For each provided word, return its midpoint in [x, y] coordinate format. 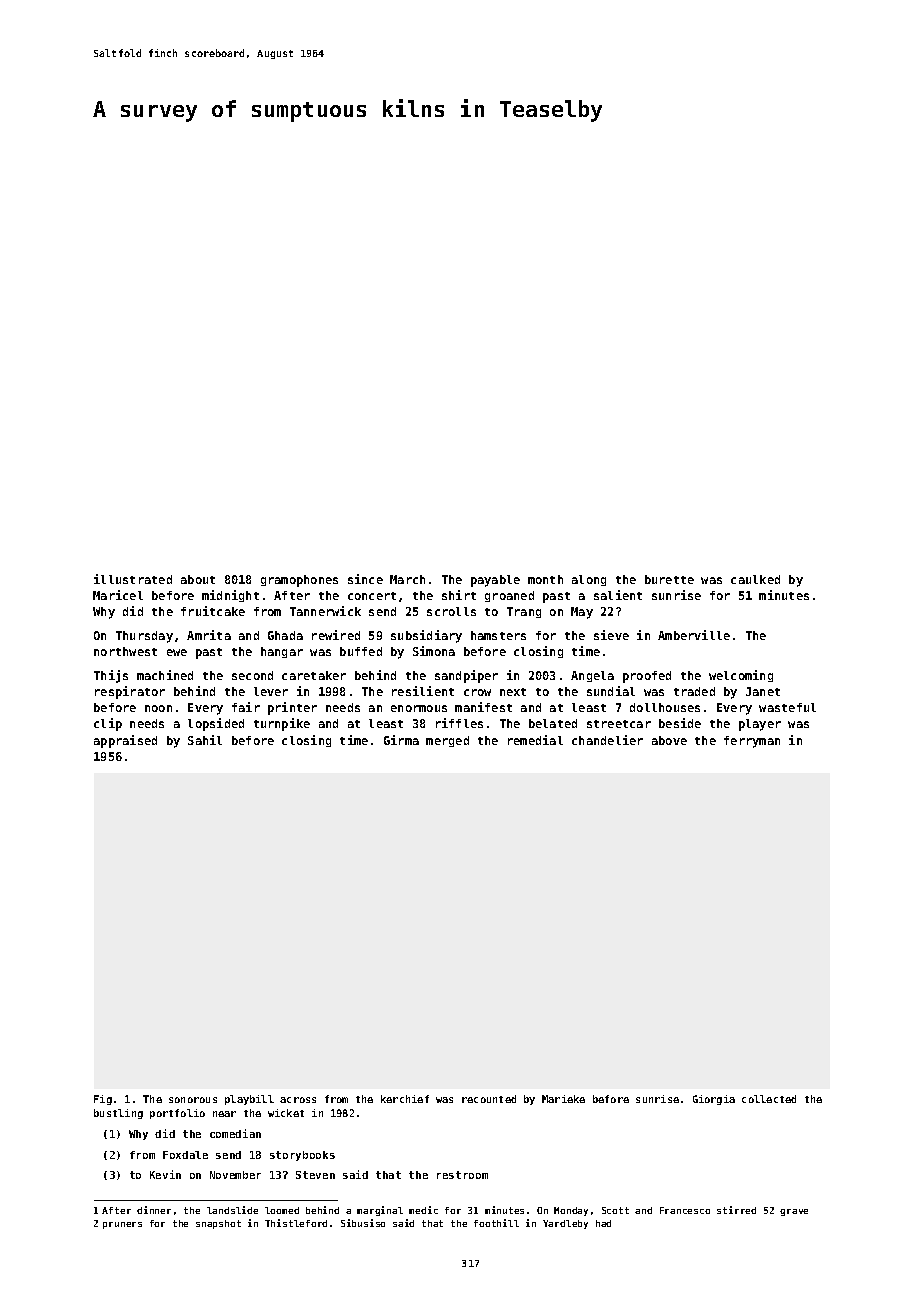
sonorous [193, 1100]
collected [769, 1099]
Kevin [165, 1174]
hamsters [498, 635]
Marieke [563, 1099]
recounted [489, 1099]
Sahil [205, 740]
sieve [611, 635]
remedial [535, 740]
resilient [423, 691]
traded [694, 691]
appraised [125, 741]
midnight [230, 596]
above [669, 740]
